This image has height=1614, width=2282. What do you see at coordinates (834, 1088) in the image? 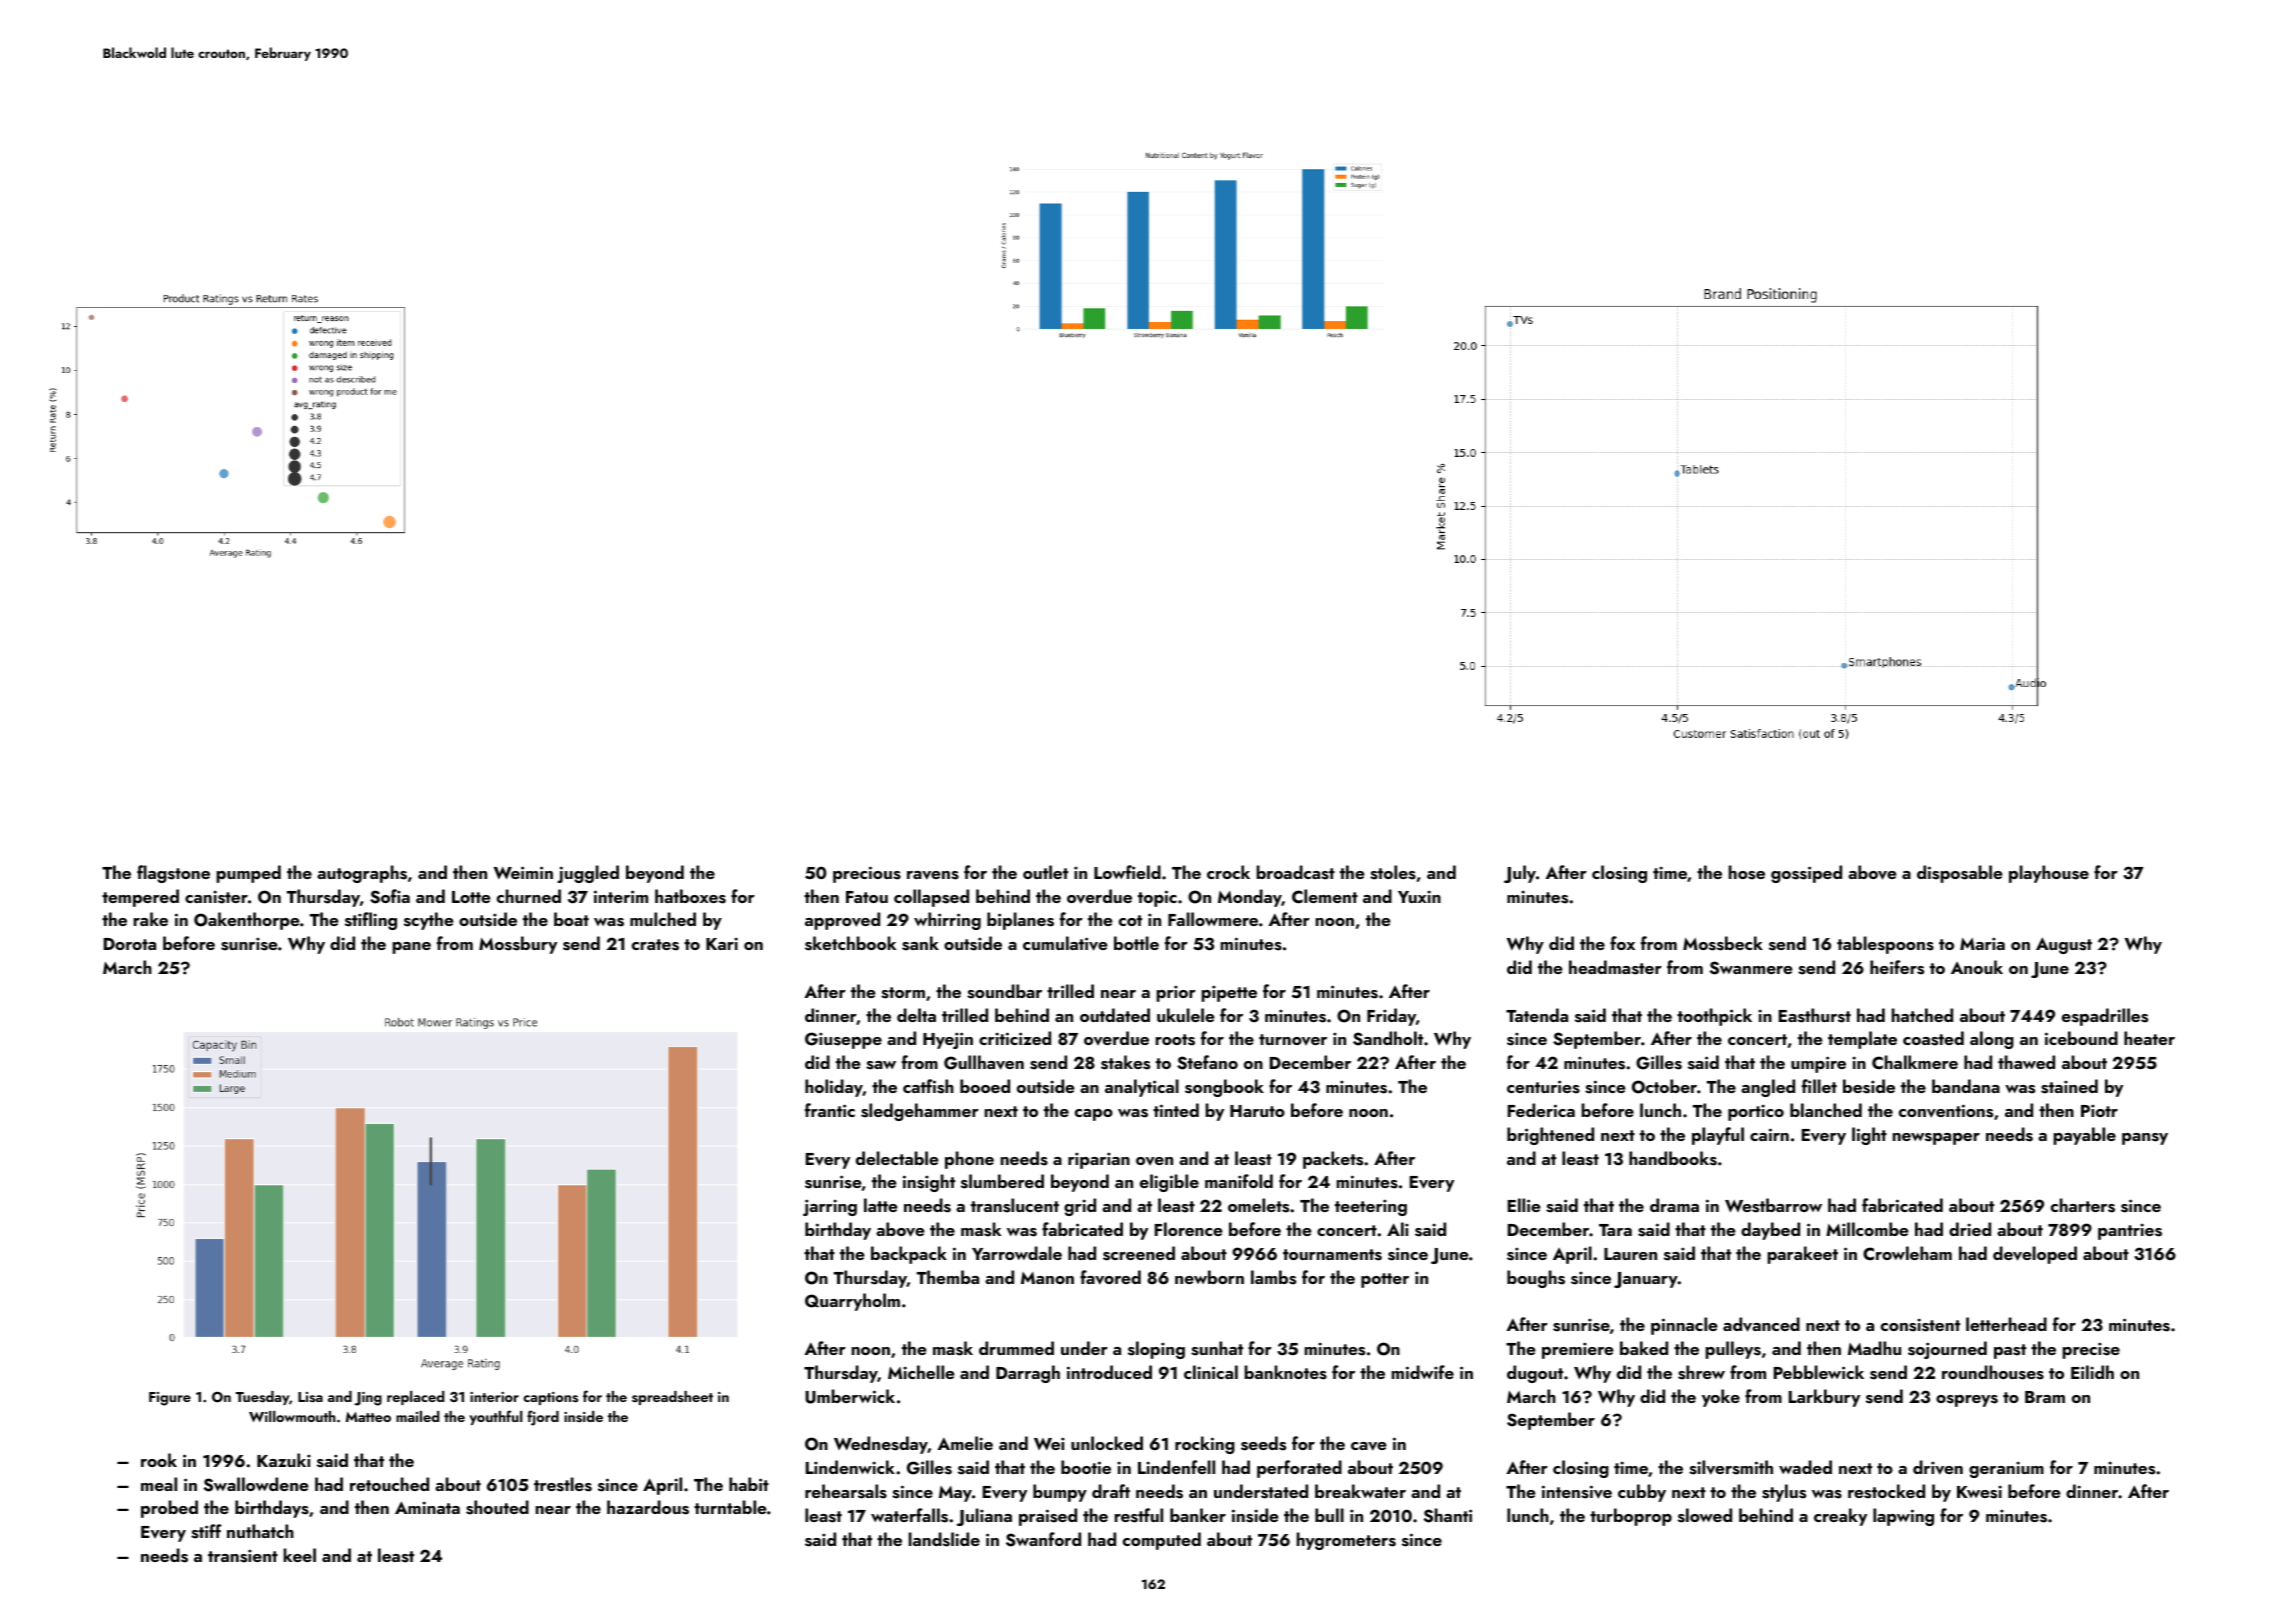
I see `holiday` at bounding box center [834, 1088].
